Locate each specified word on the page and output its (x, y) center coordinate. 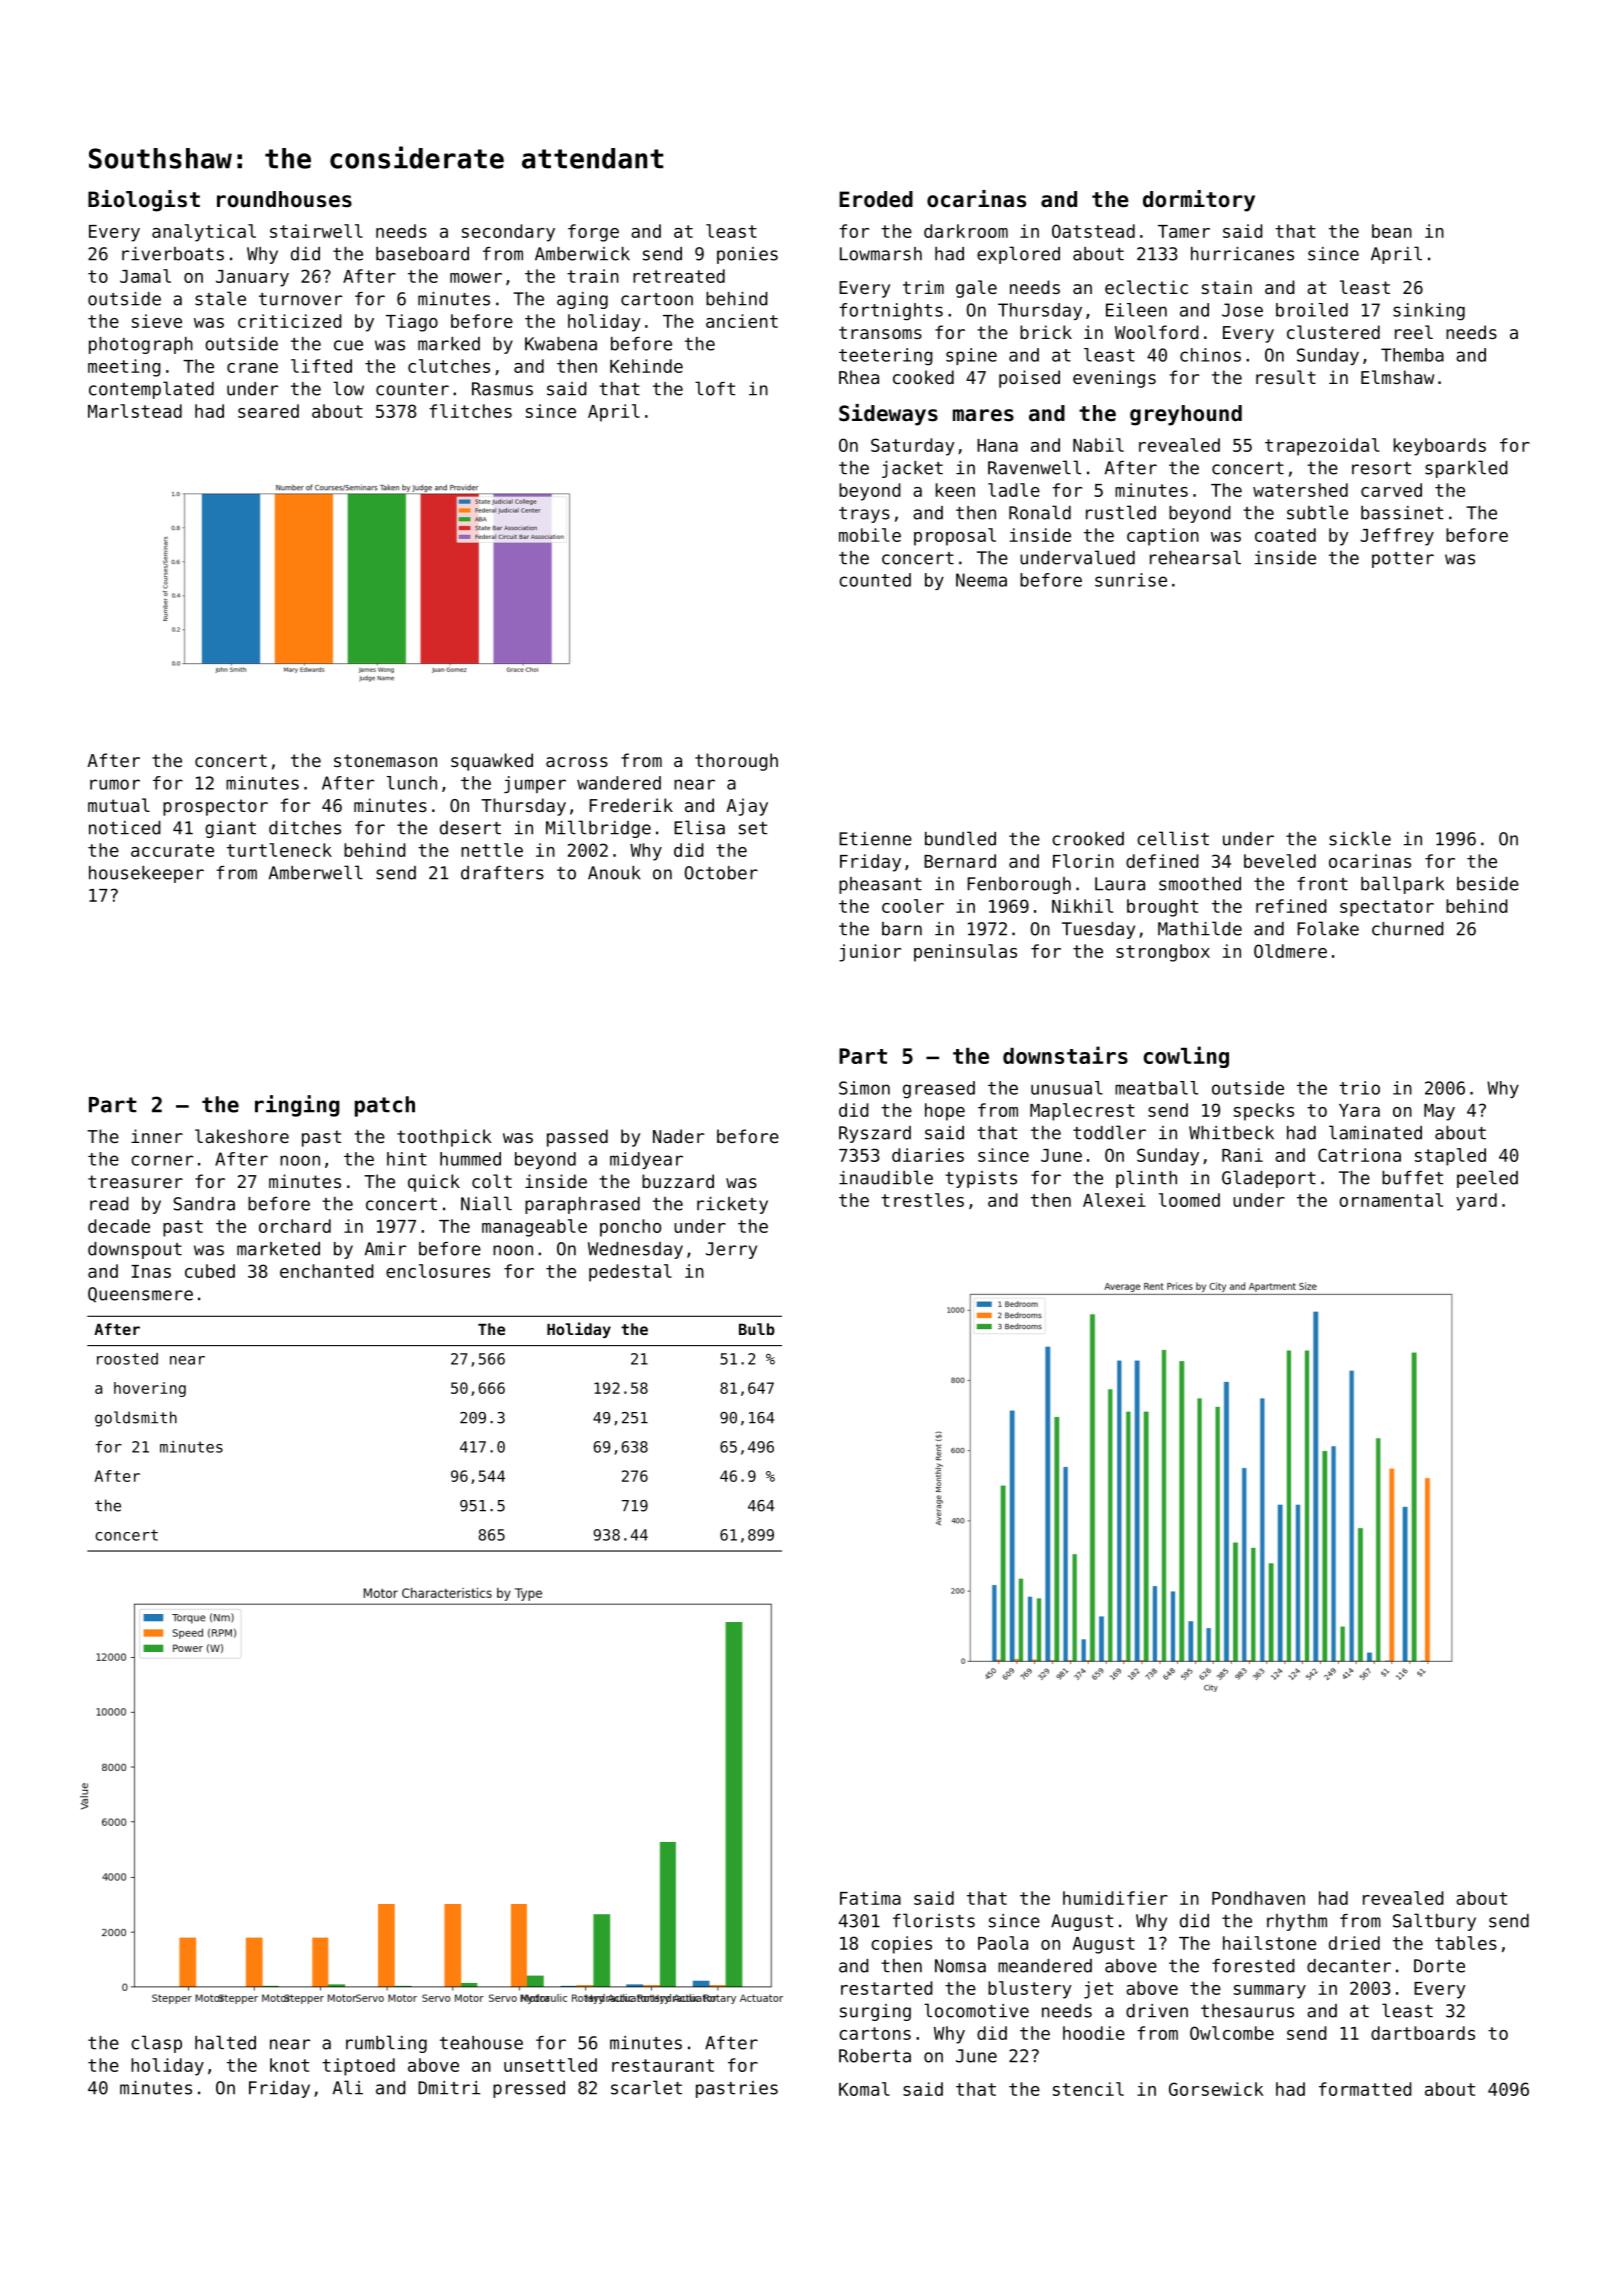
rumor (115, 784)
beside (1488, 884)
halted (225, 2042)
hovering (150, 1389)
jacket (912, 469)
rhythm (1297, 1922)
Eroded (876, 199)
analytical (204, 233)
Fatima (870, 1898)
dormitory (1199, 201)
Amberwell (316, 872)
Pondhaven (1258, 1898)
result (1286, 377)
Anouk (614, 873)
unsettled (550, 2065)
